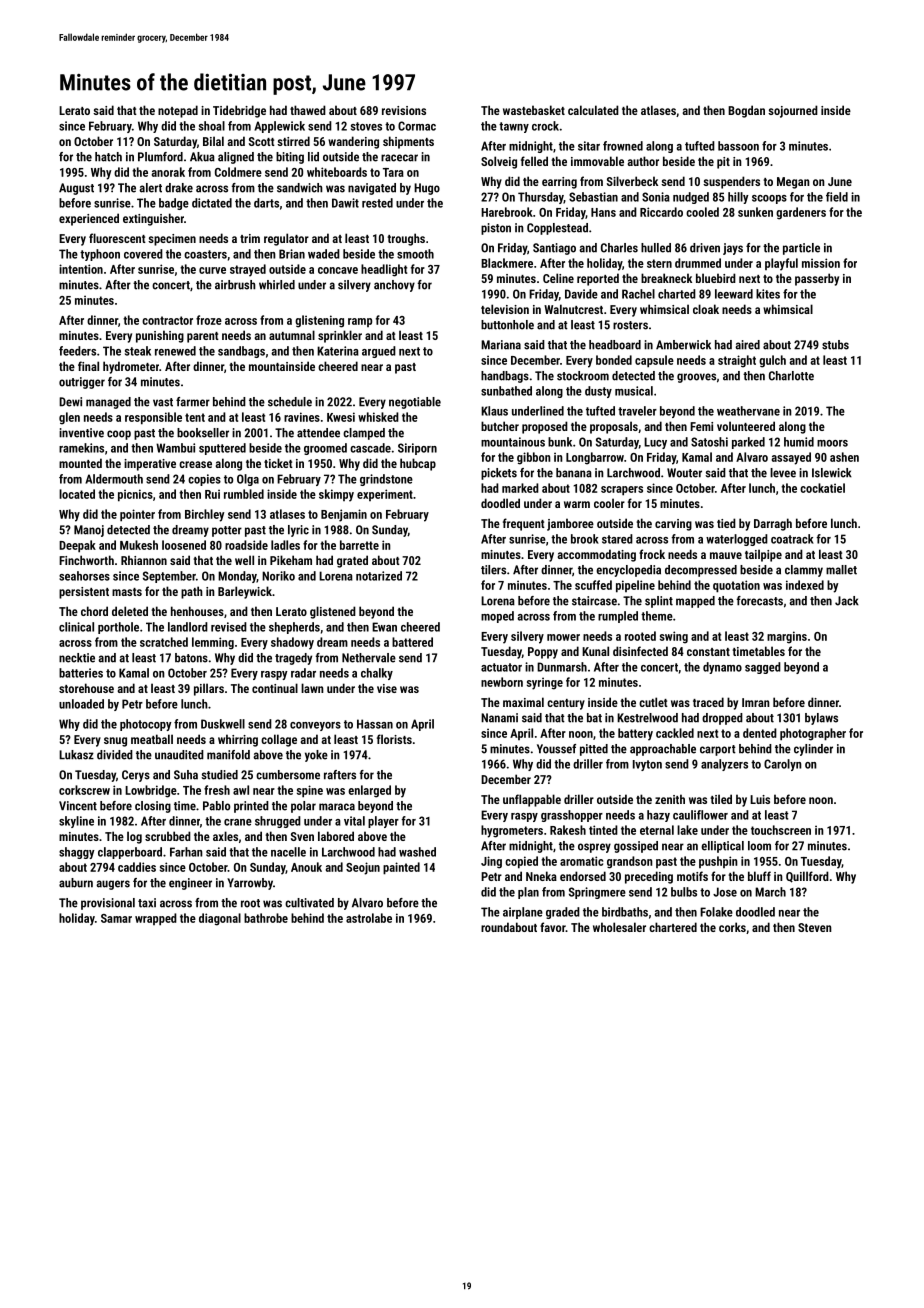 This screenshot has height=1308, width=924. Describe the element at coordinates (746, 111) in the screenshot. I see `Bogdan` at that location.
